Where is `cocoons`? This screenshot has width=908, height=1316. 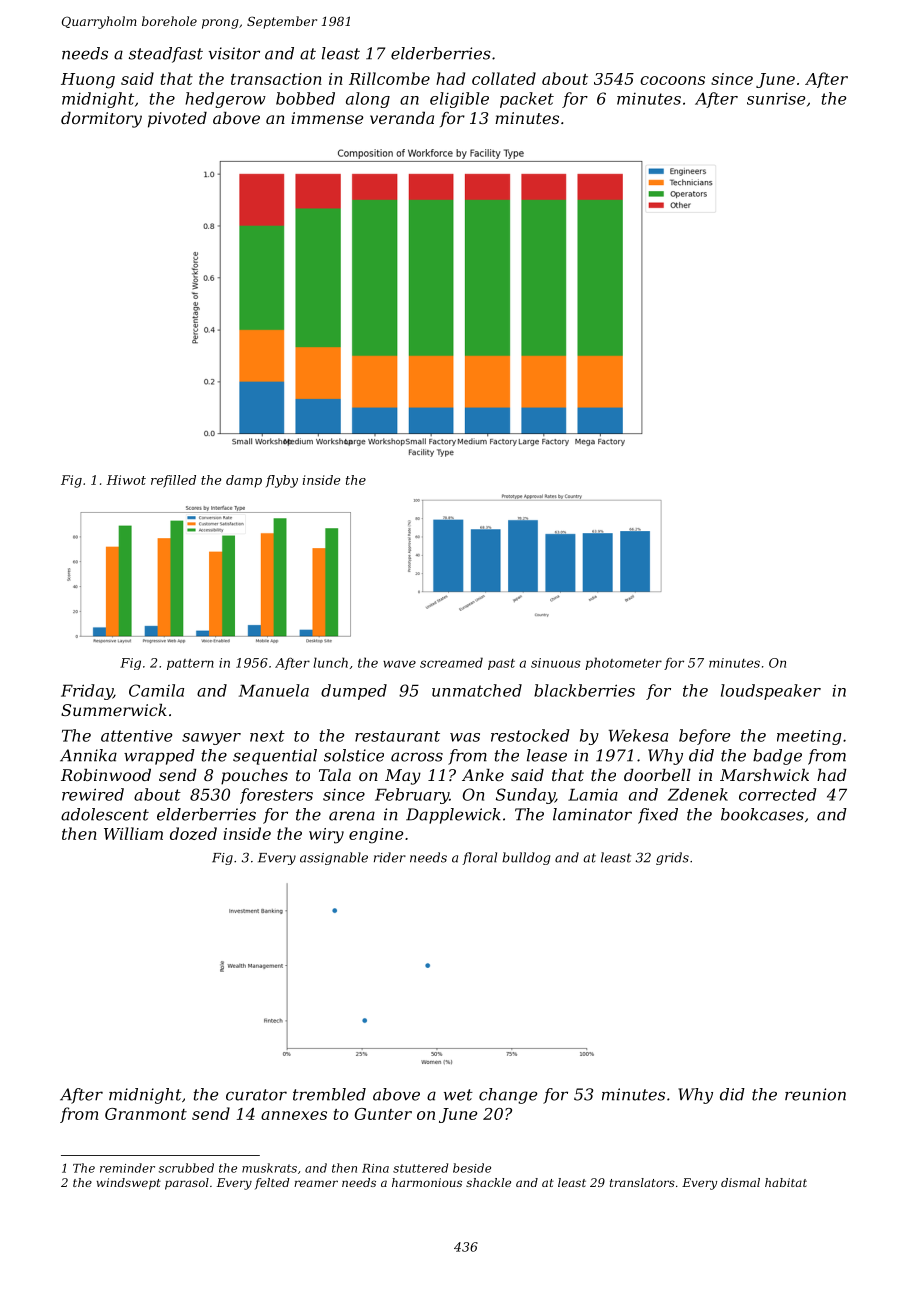 cocoons is located at coordinates (672, 80).
